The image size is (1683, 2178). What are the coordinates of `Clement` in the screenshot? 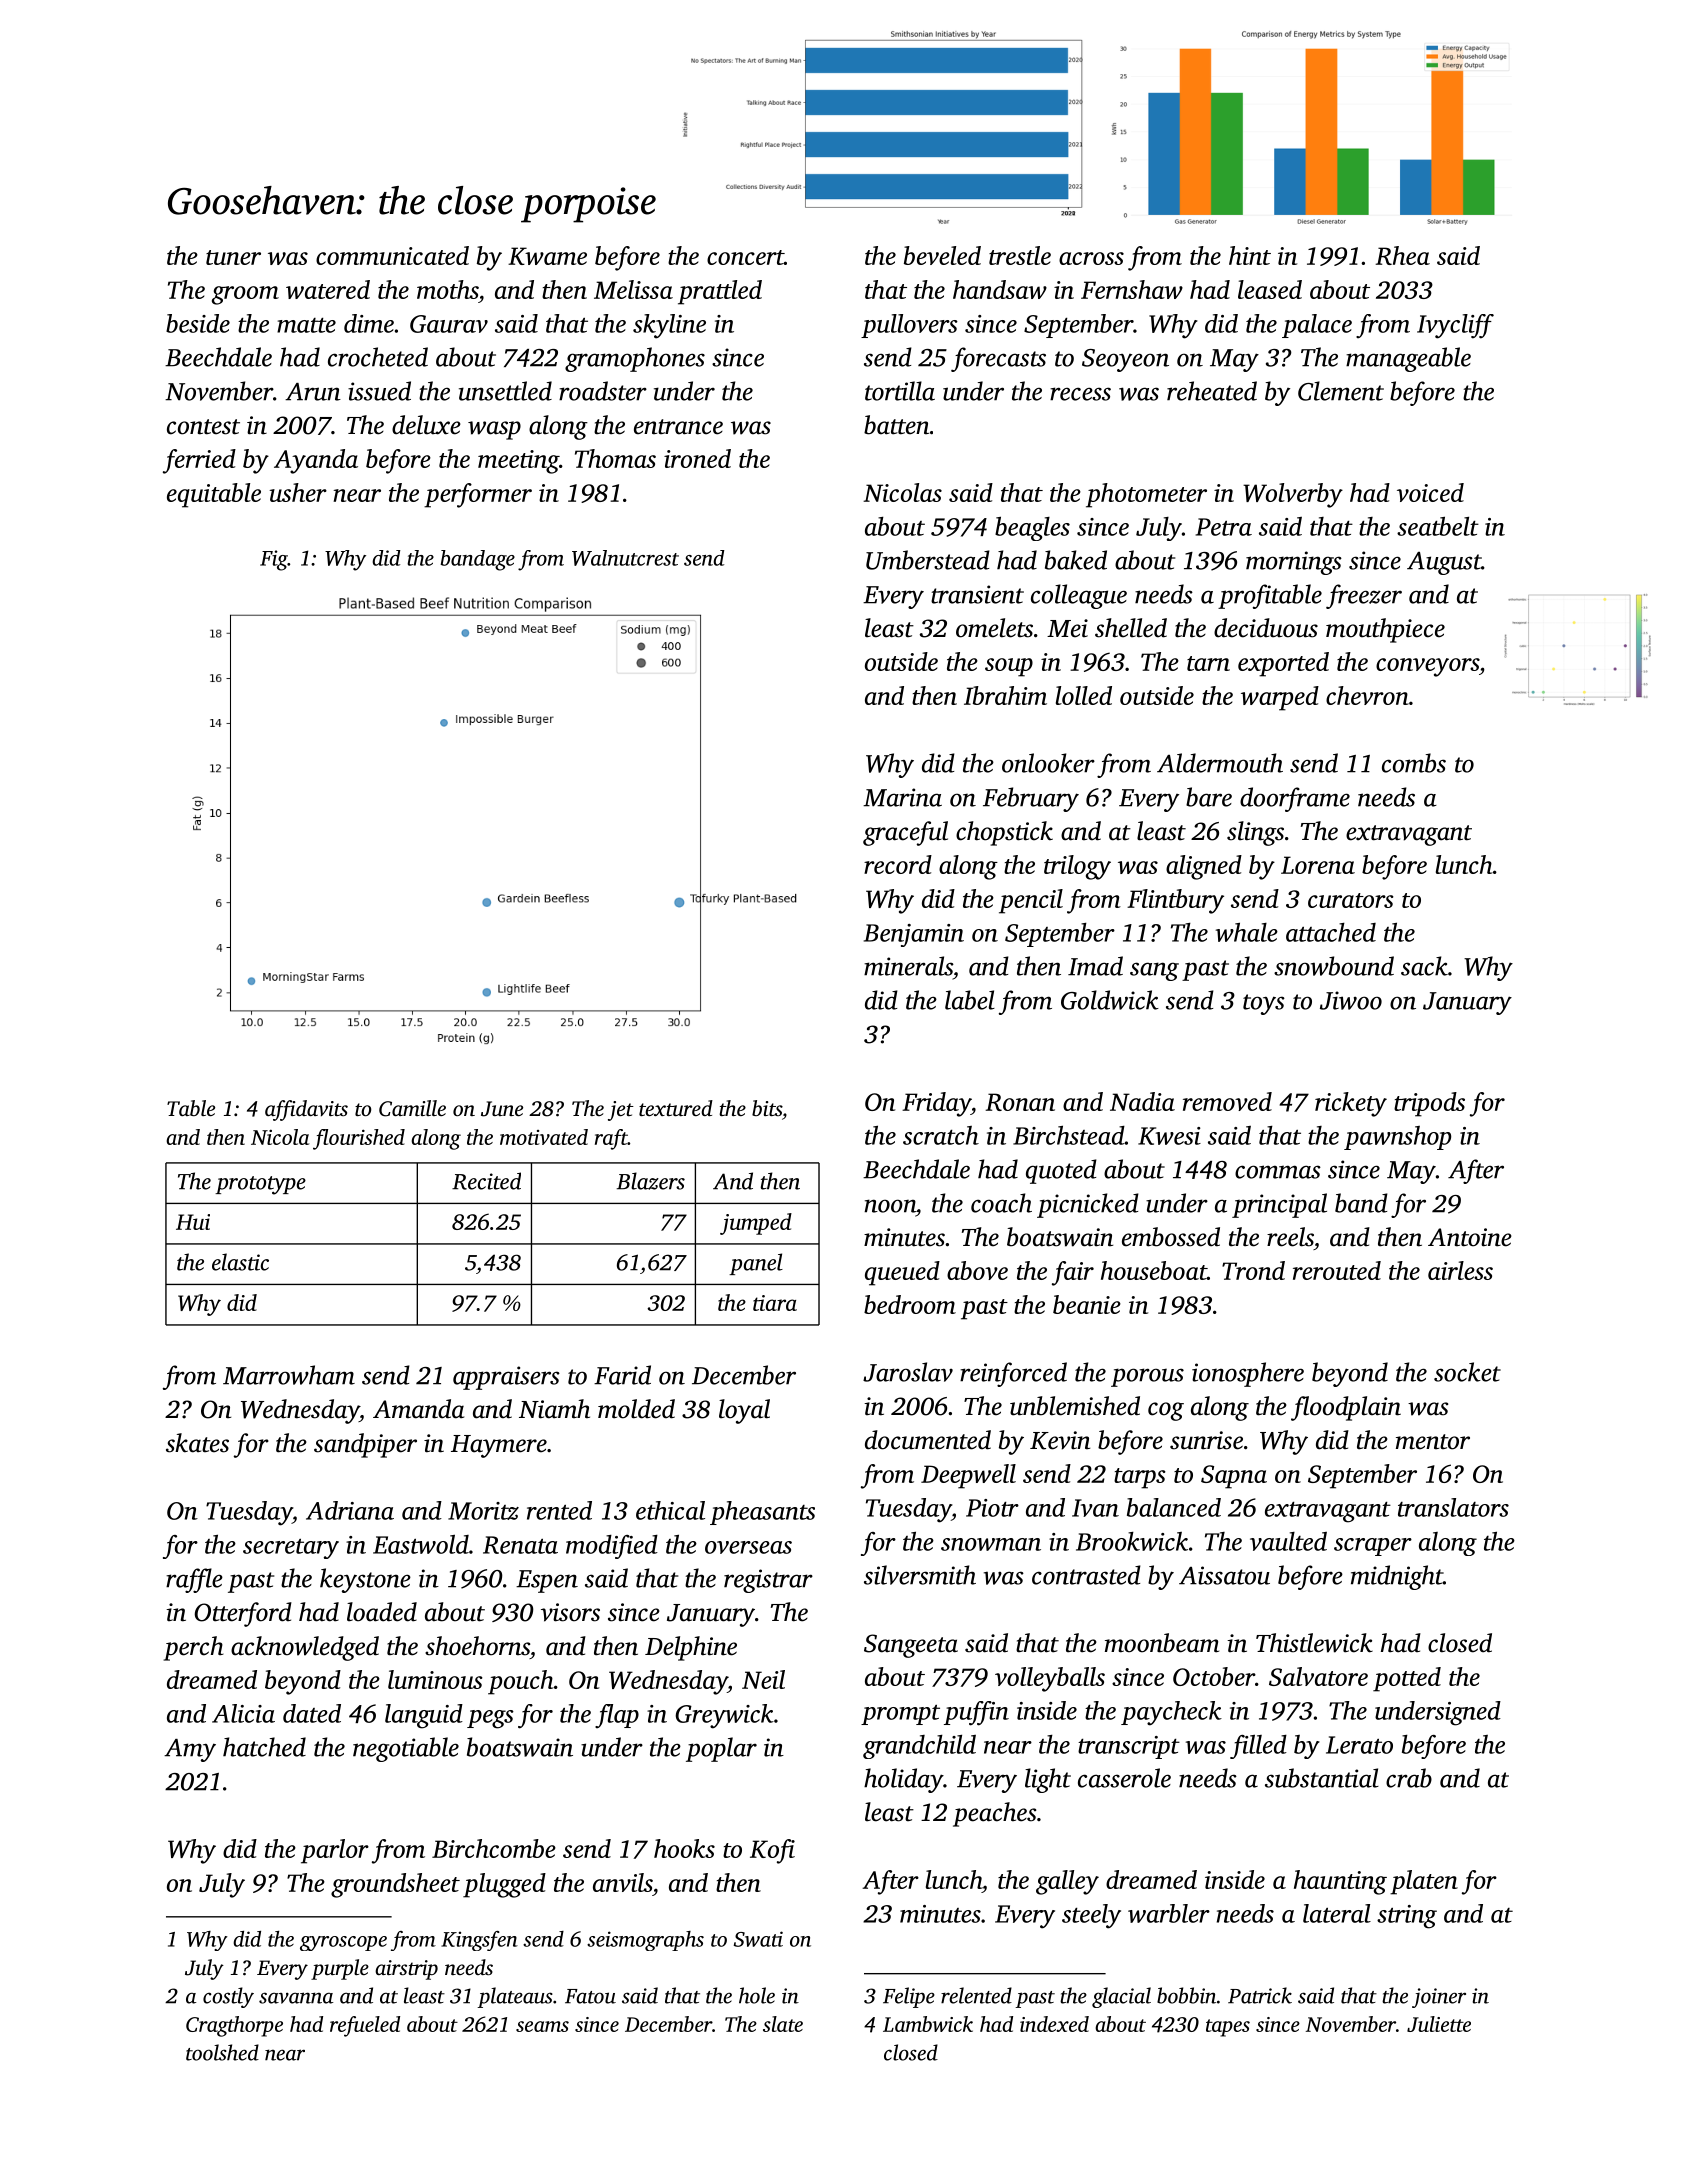 It's located at (1341, 391).
